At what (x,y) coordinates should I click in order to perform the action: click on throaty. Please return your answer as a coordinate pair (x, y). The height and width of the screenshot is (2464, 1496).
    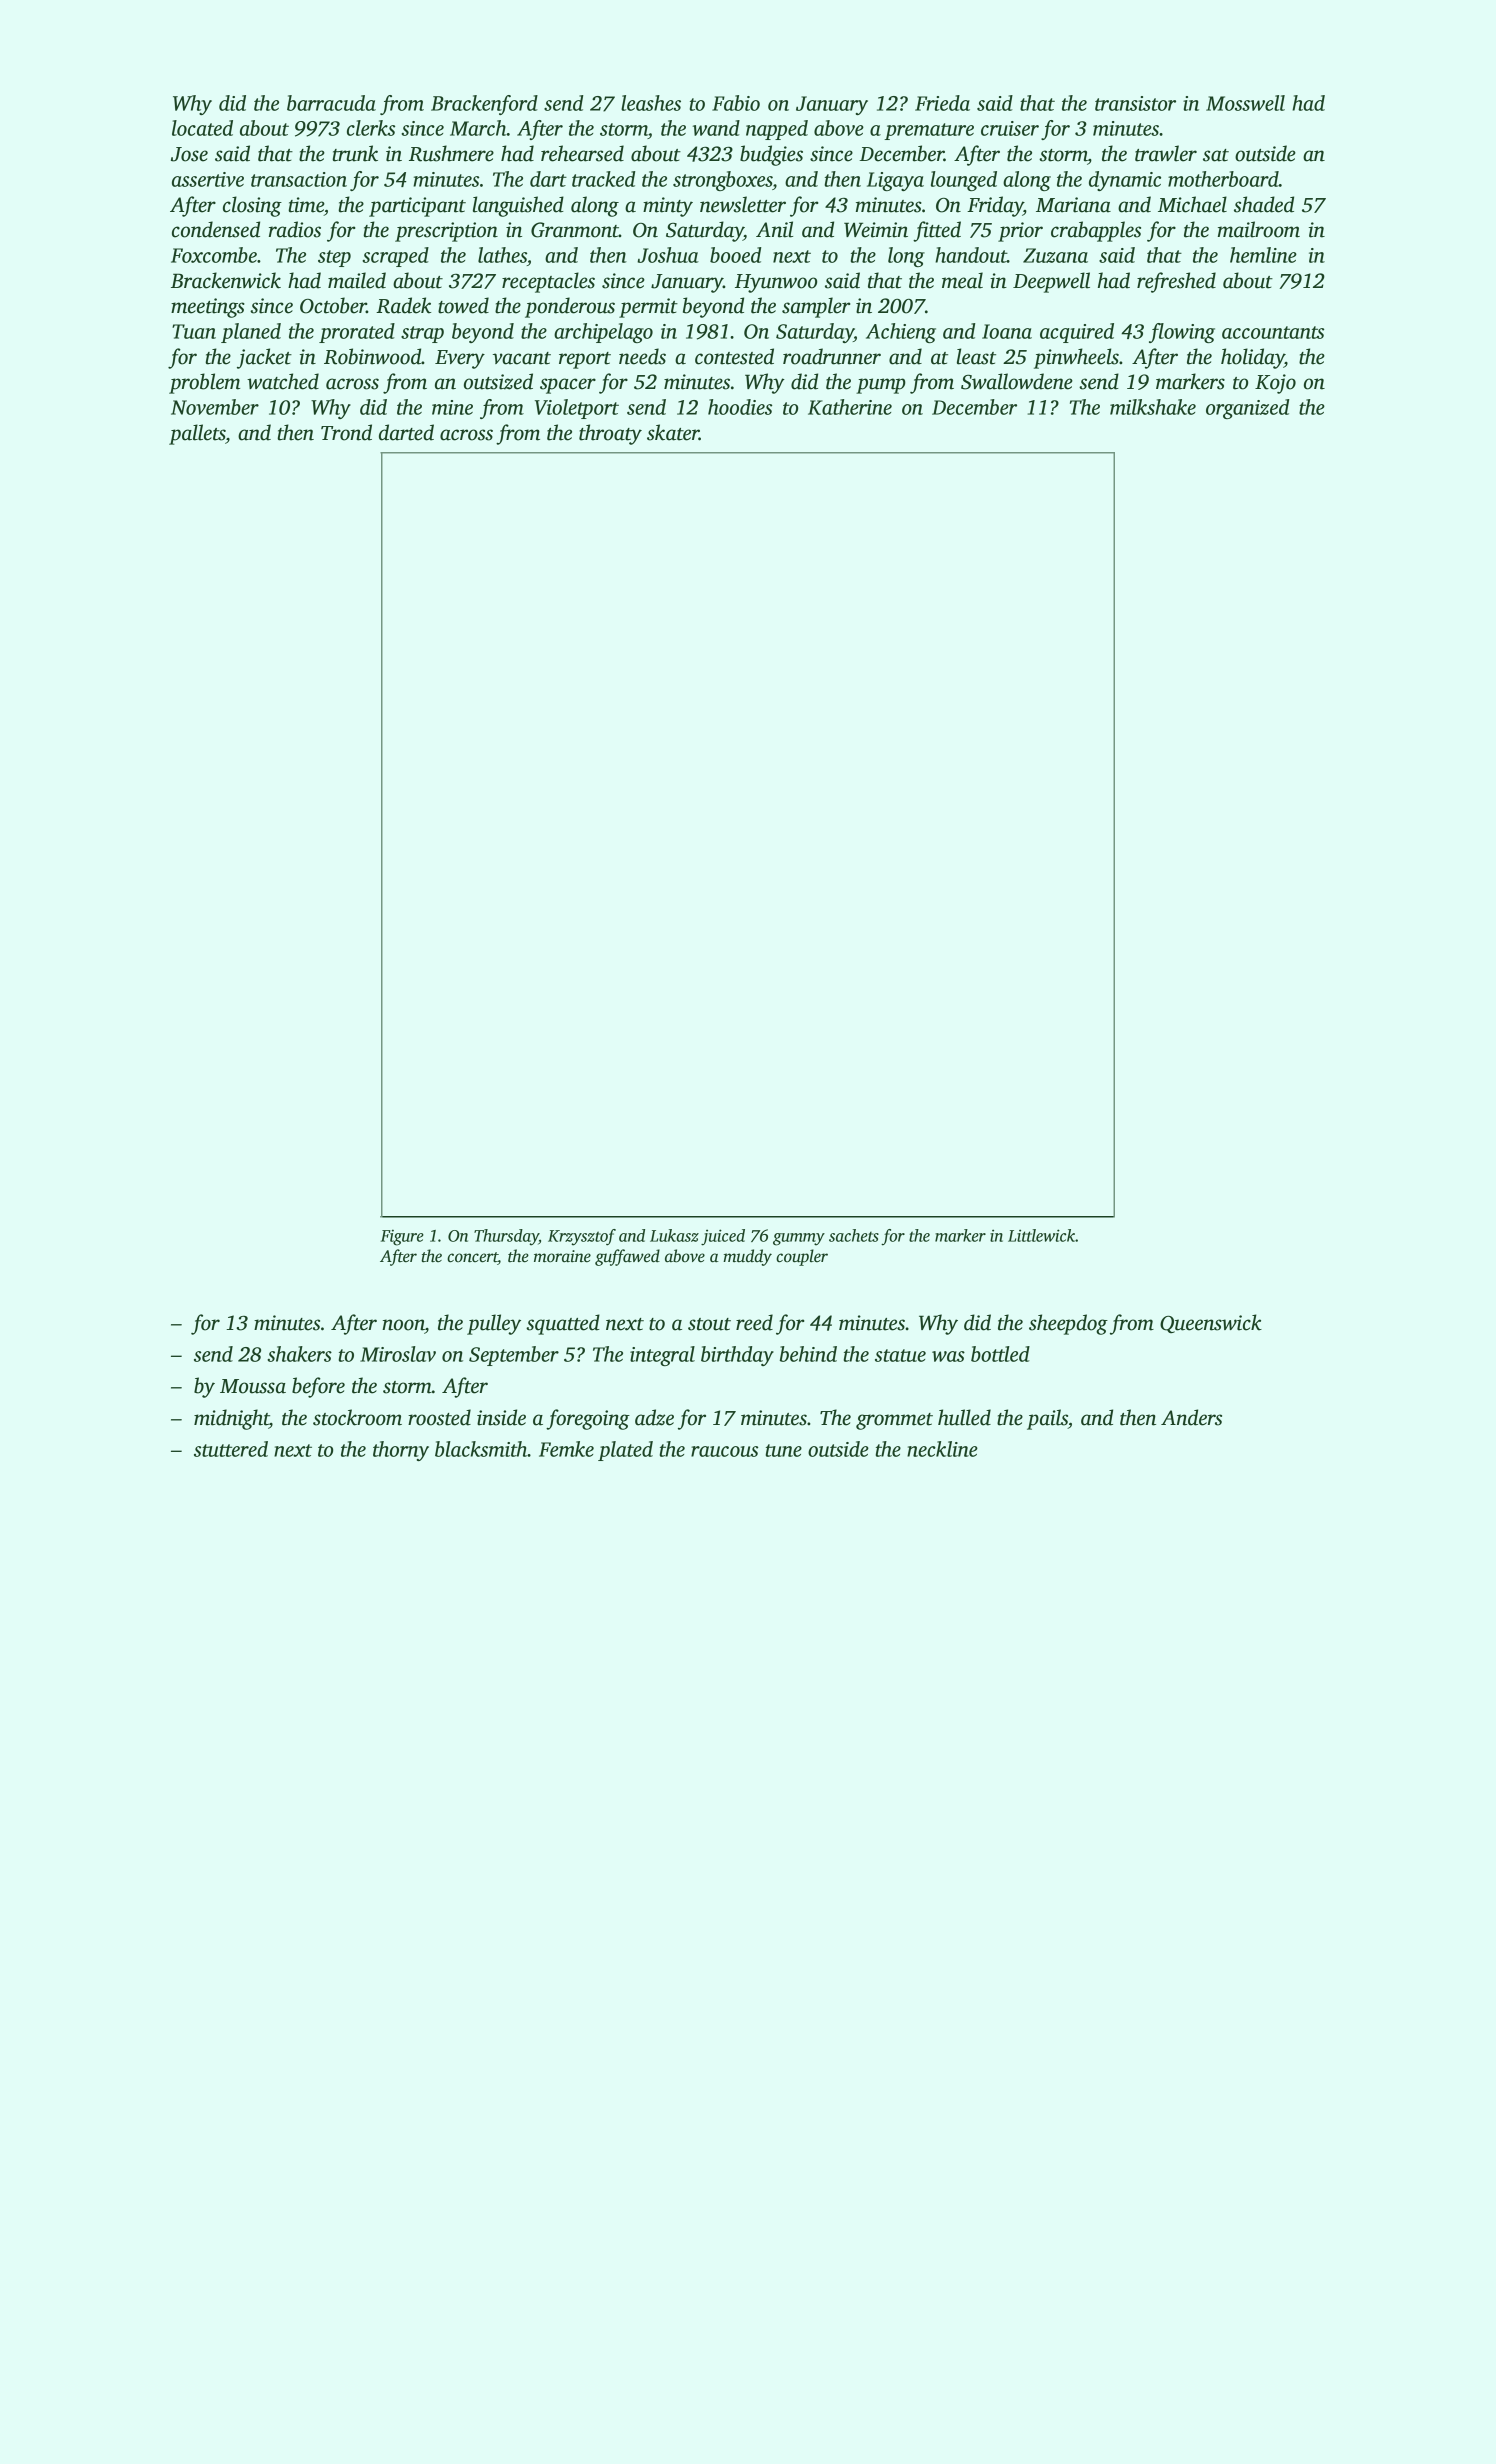
    Looking at the image, I should click on (610, 434).
